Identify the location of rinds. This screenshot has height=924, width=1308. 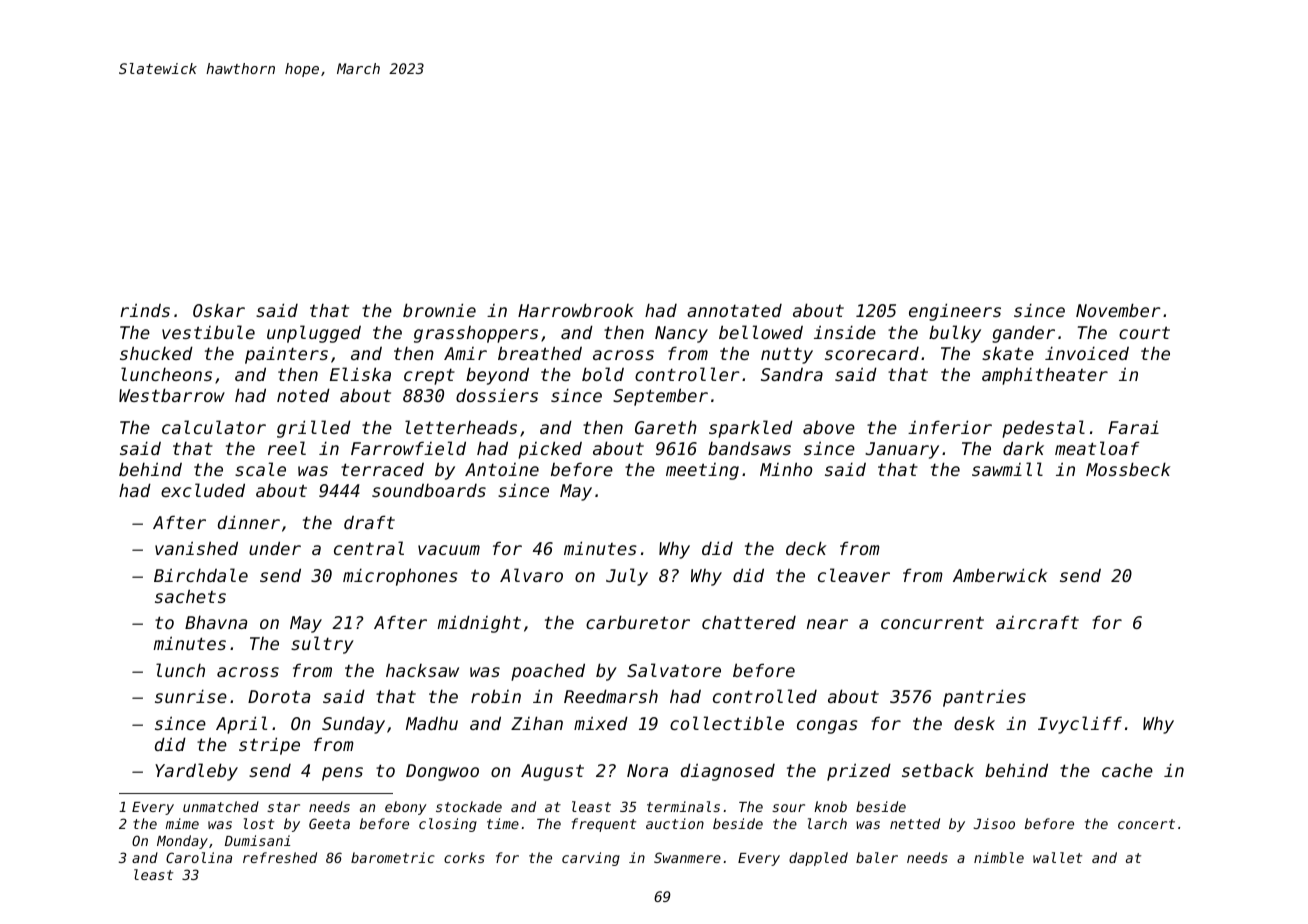
(145, 310).
